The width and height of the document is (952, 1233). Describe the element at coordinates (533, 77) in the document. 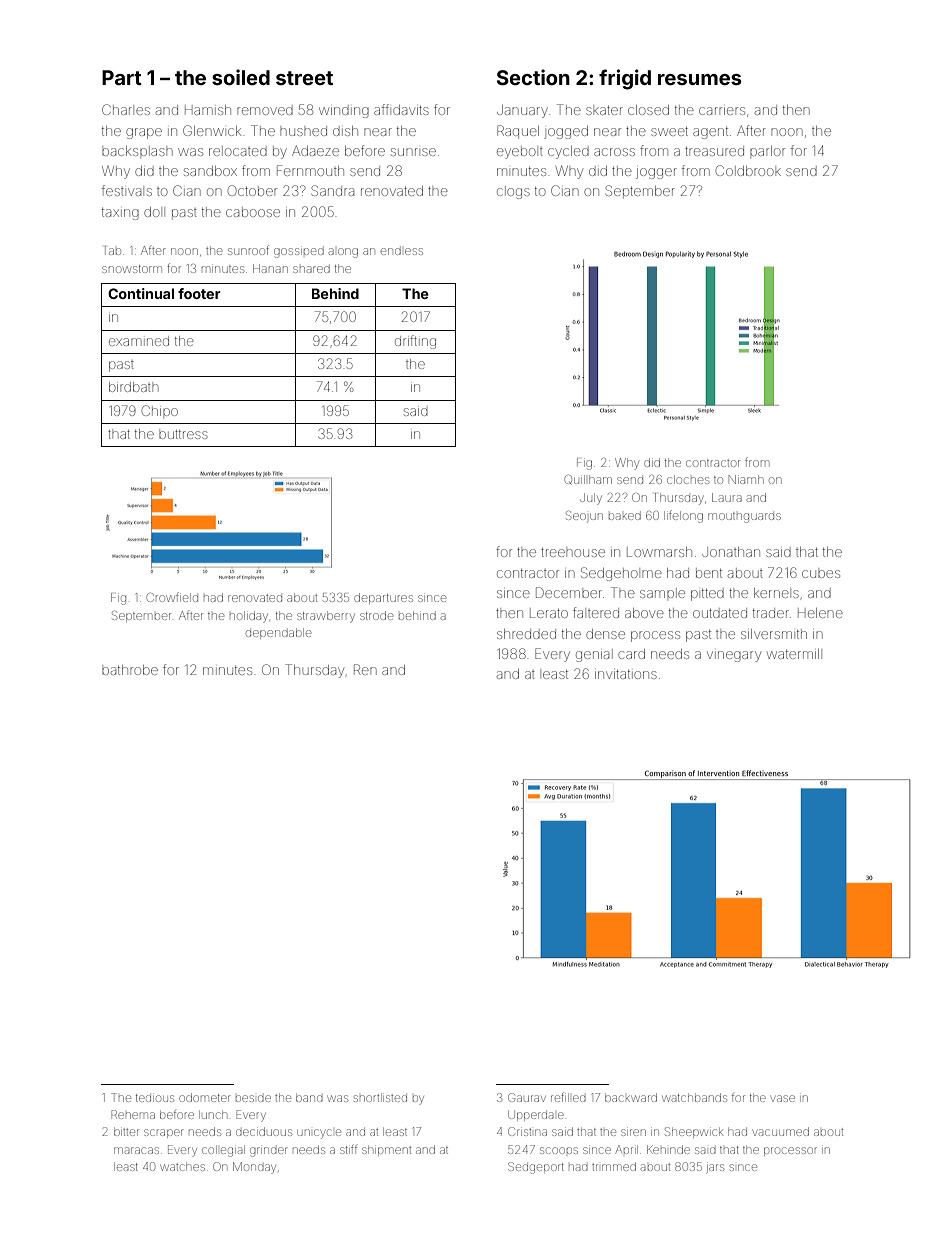

I see `Section` at that location.
